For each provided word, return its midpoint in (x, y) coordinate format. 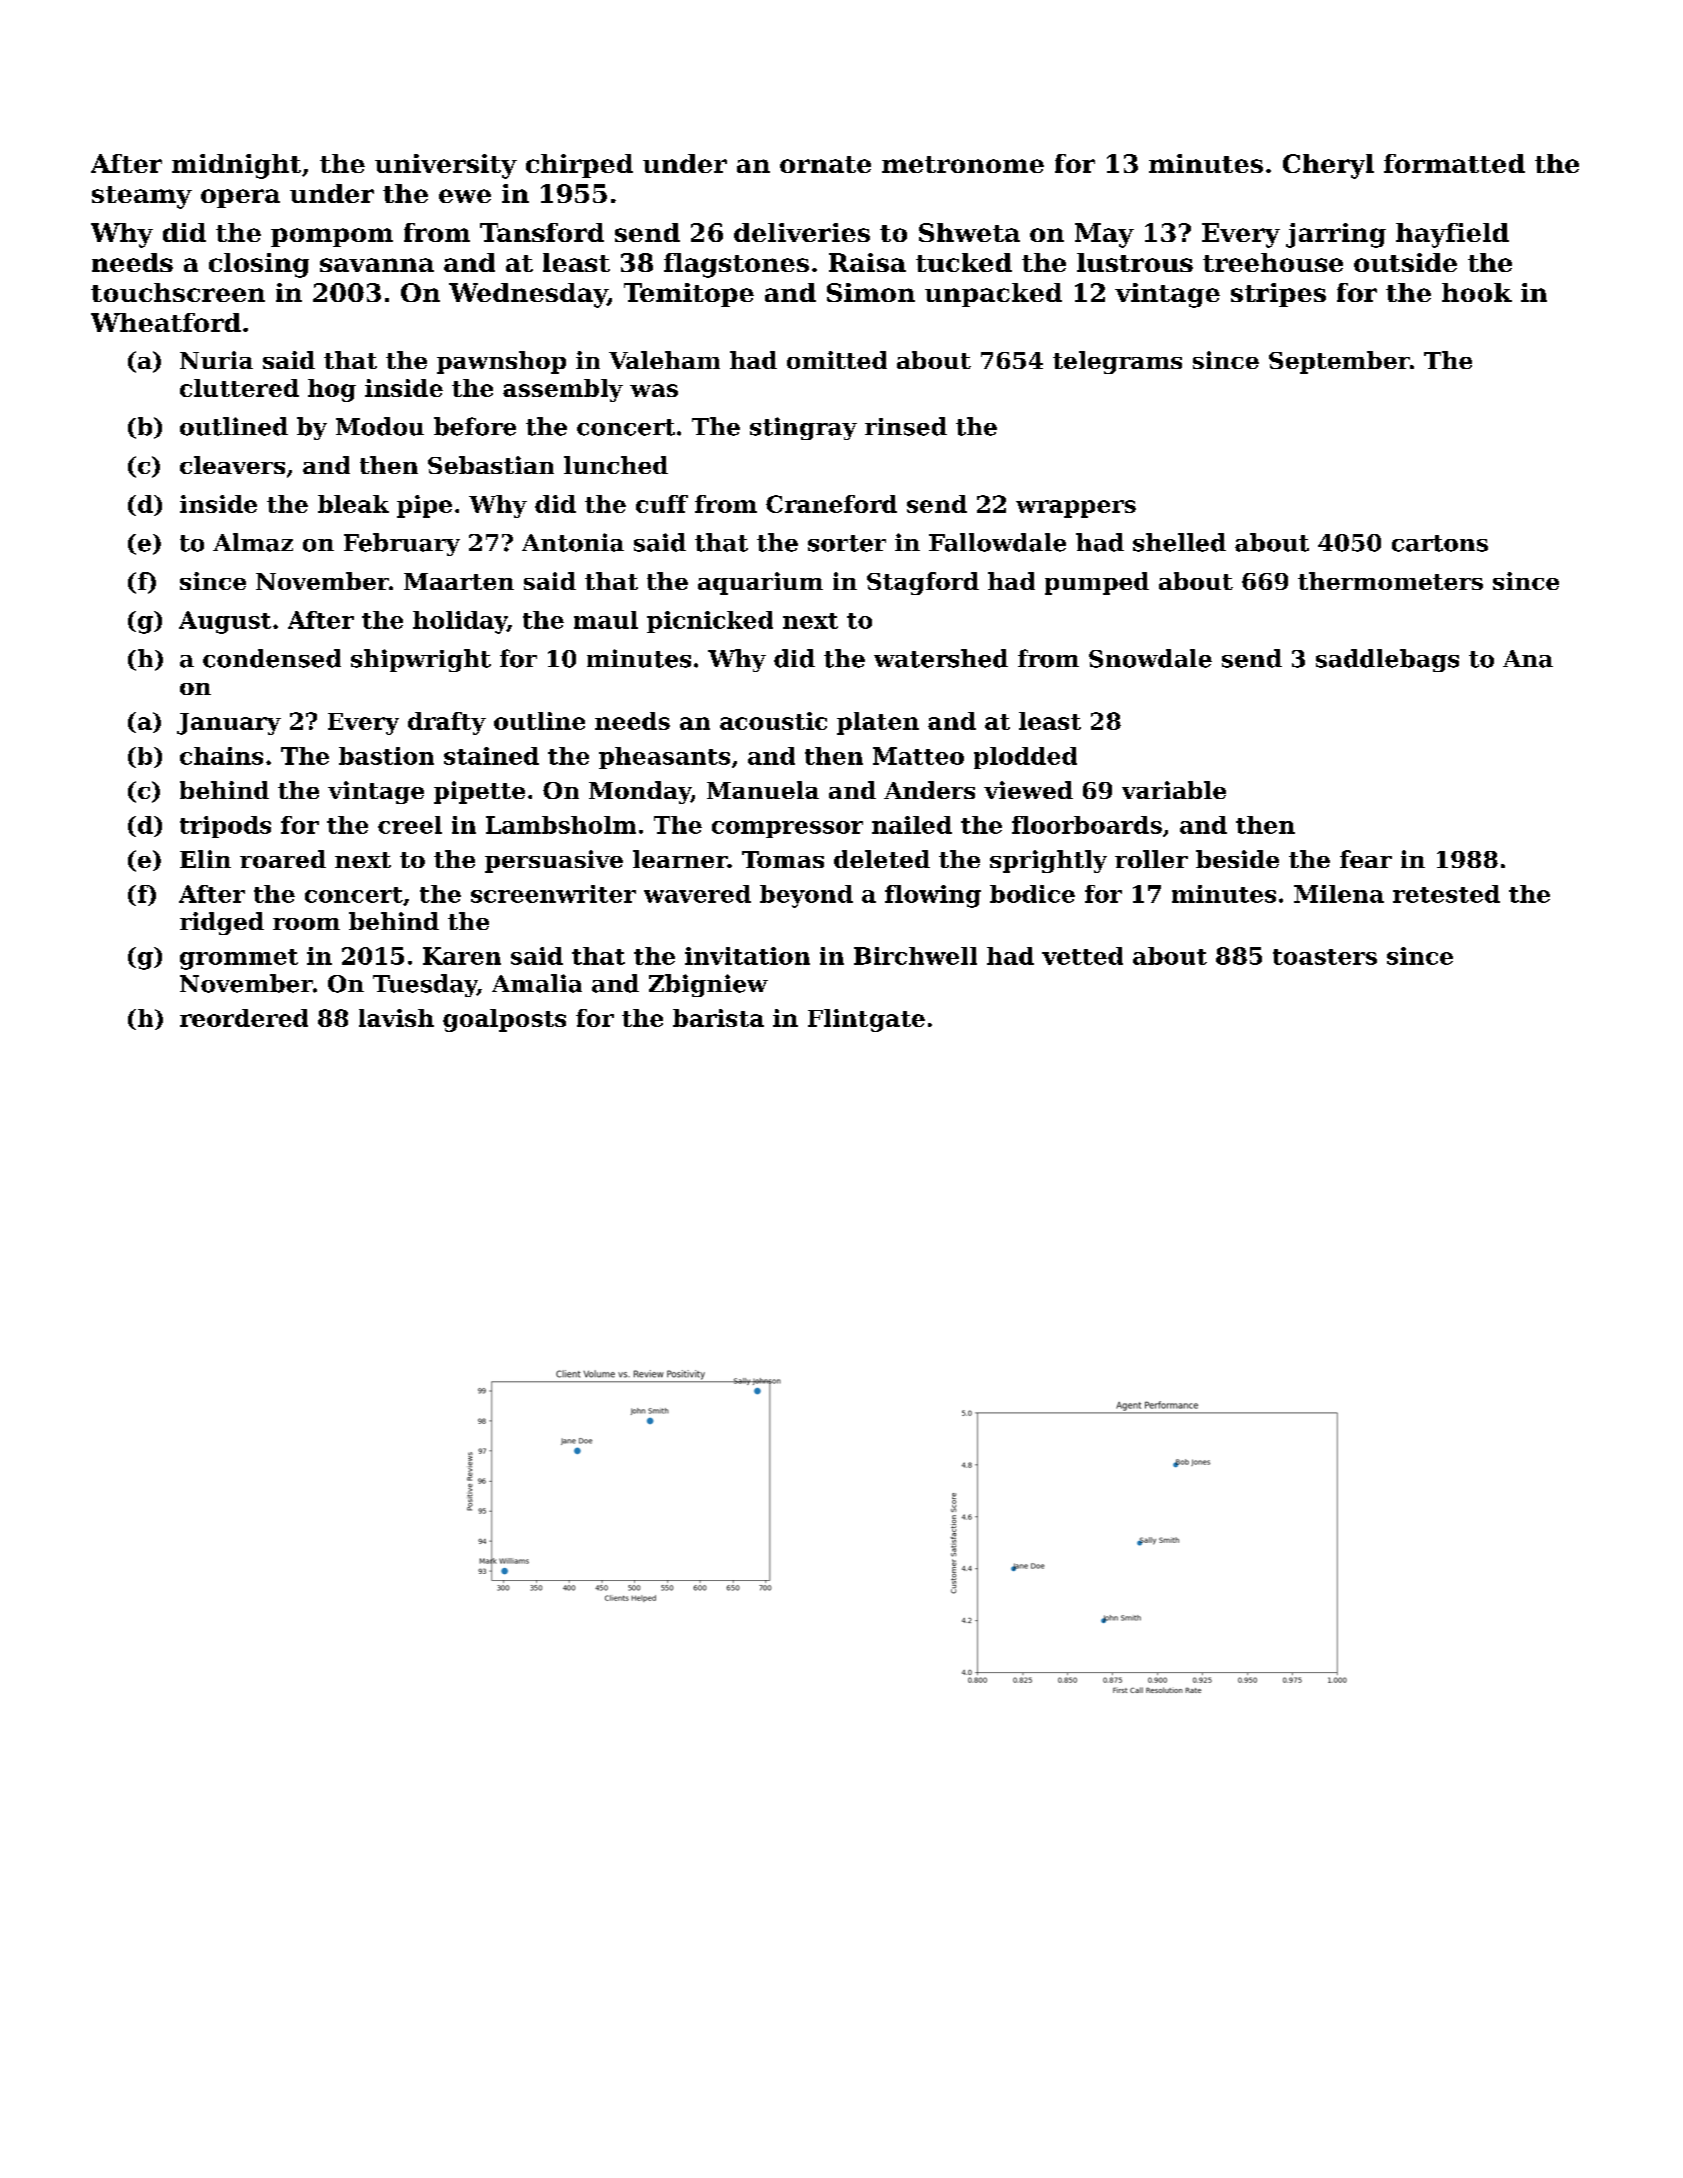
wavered (697, 894)
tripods (225, 827)
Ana (1528, 659)
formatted (1454, 163)
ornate (825, 164)
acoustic (773, 721)
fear (1366, 859)
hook (1477, 292)
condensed (272, 658)
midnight (236, 166)
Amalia (537, 983)
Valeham (664, 360)
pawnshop (501, 362)
